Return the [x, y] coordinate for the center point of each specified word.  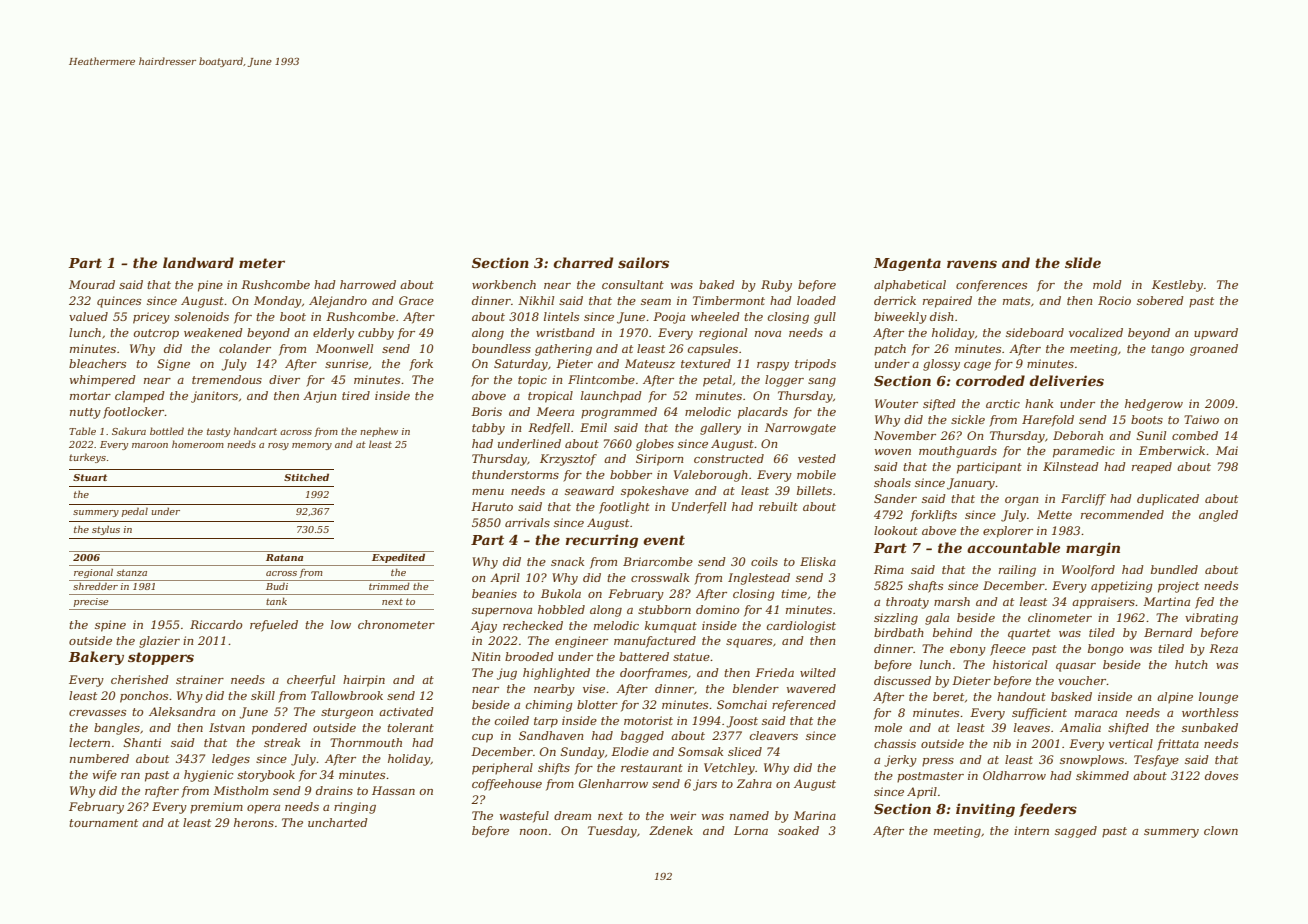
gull [825, 318]
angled [1218, 516]
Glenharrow [613, 783]
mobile [816, 474]
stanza [132, 572]
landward [198, 262]
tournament [103, 823]
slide [1083, 262]
